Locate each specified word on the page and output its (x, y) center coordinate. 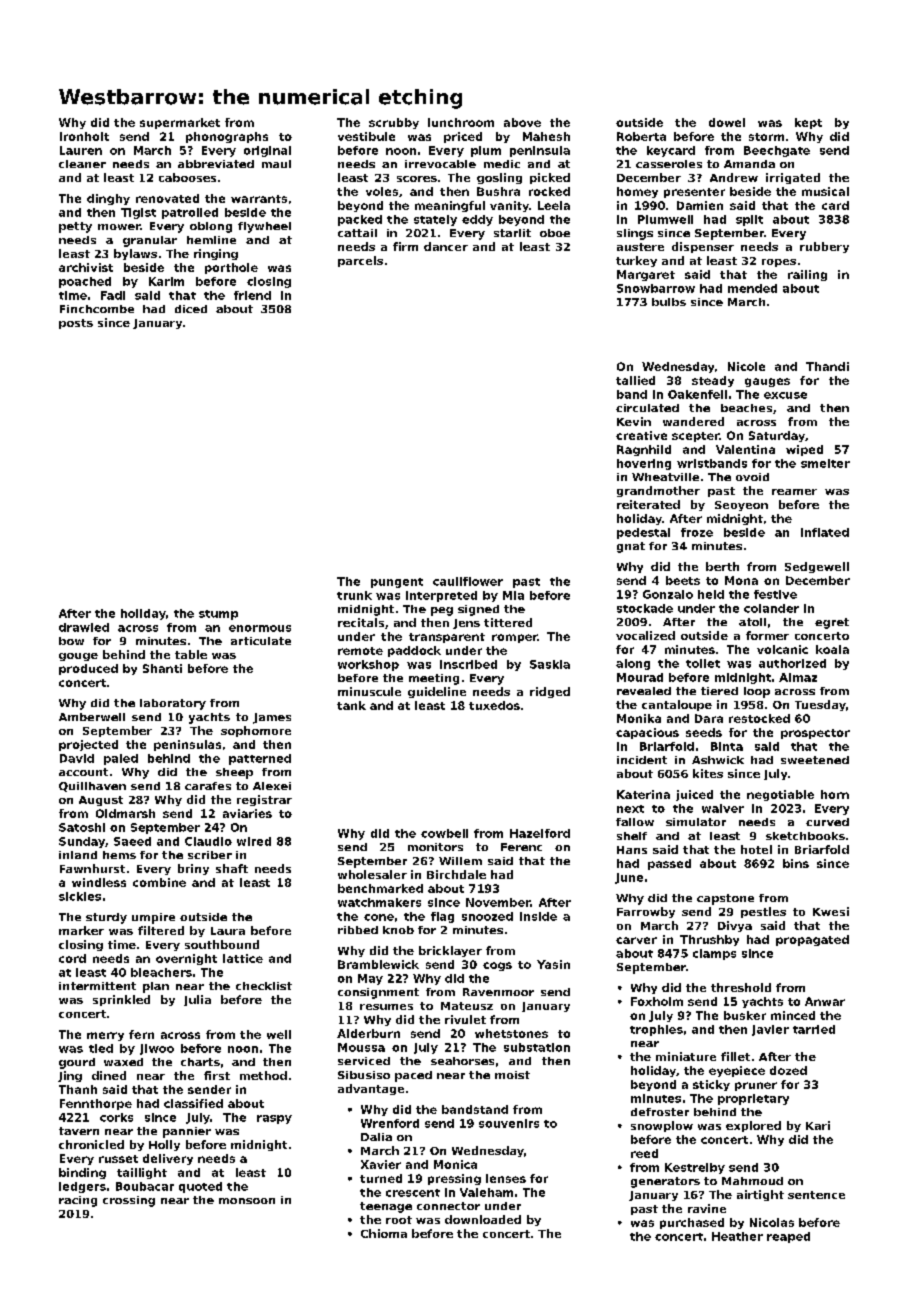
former (767, 635)
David (77, 758)
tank (351, 705)
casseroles (669, 164)
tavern (79, 1131)
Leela (554, 205)
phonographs (227, 137)
